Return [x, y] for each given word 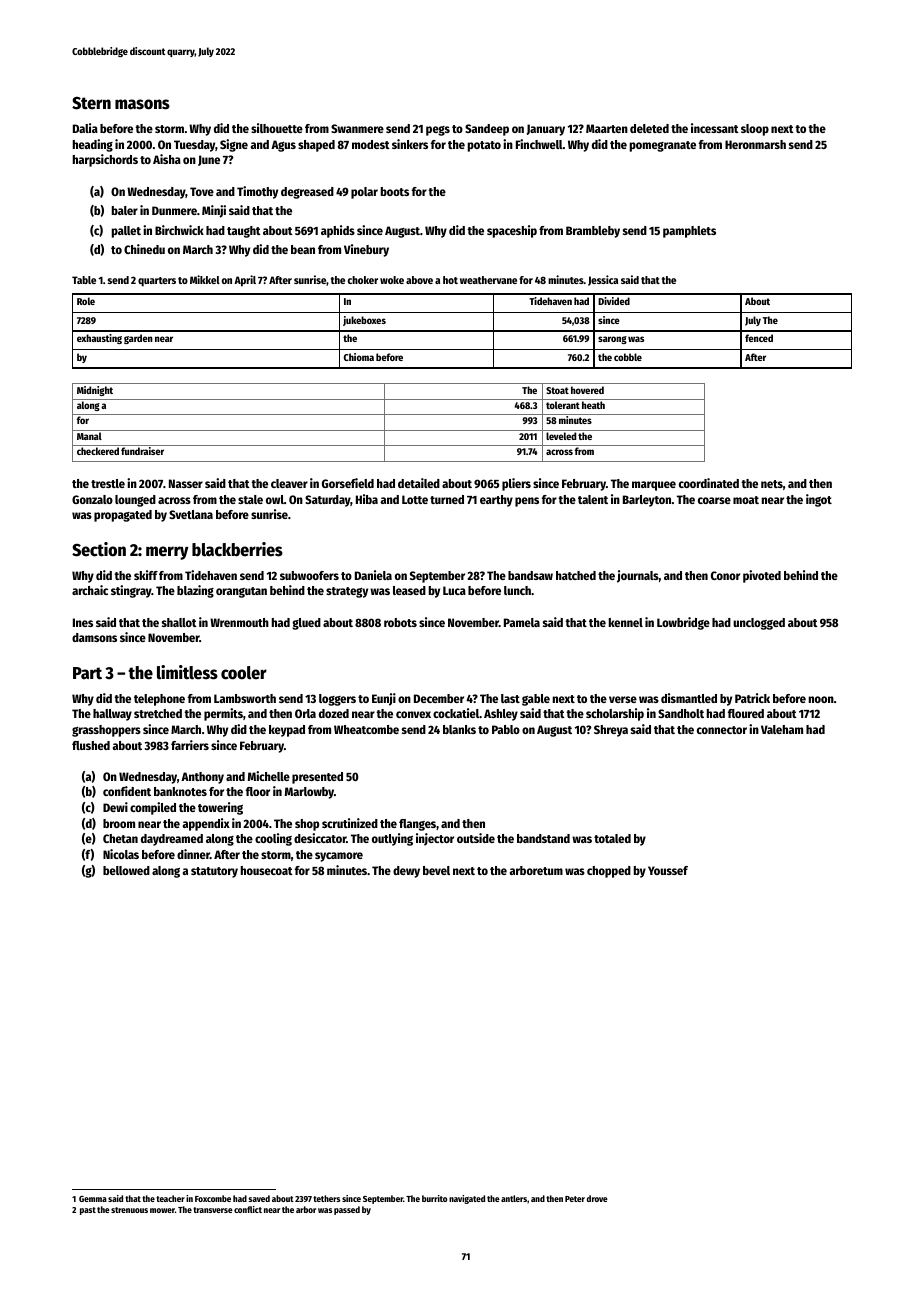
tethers [326, 1198]
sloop [755, 130]
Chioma [359, 357]
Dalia [85, 128]
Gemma [93, 1199]
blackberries [237, 549]
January [546, 130]
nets [772, 484]
